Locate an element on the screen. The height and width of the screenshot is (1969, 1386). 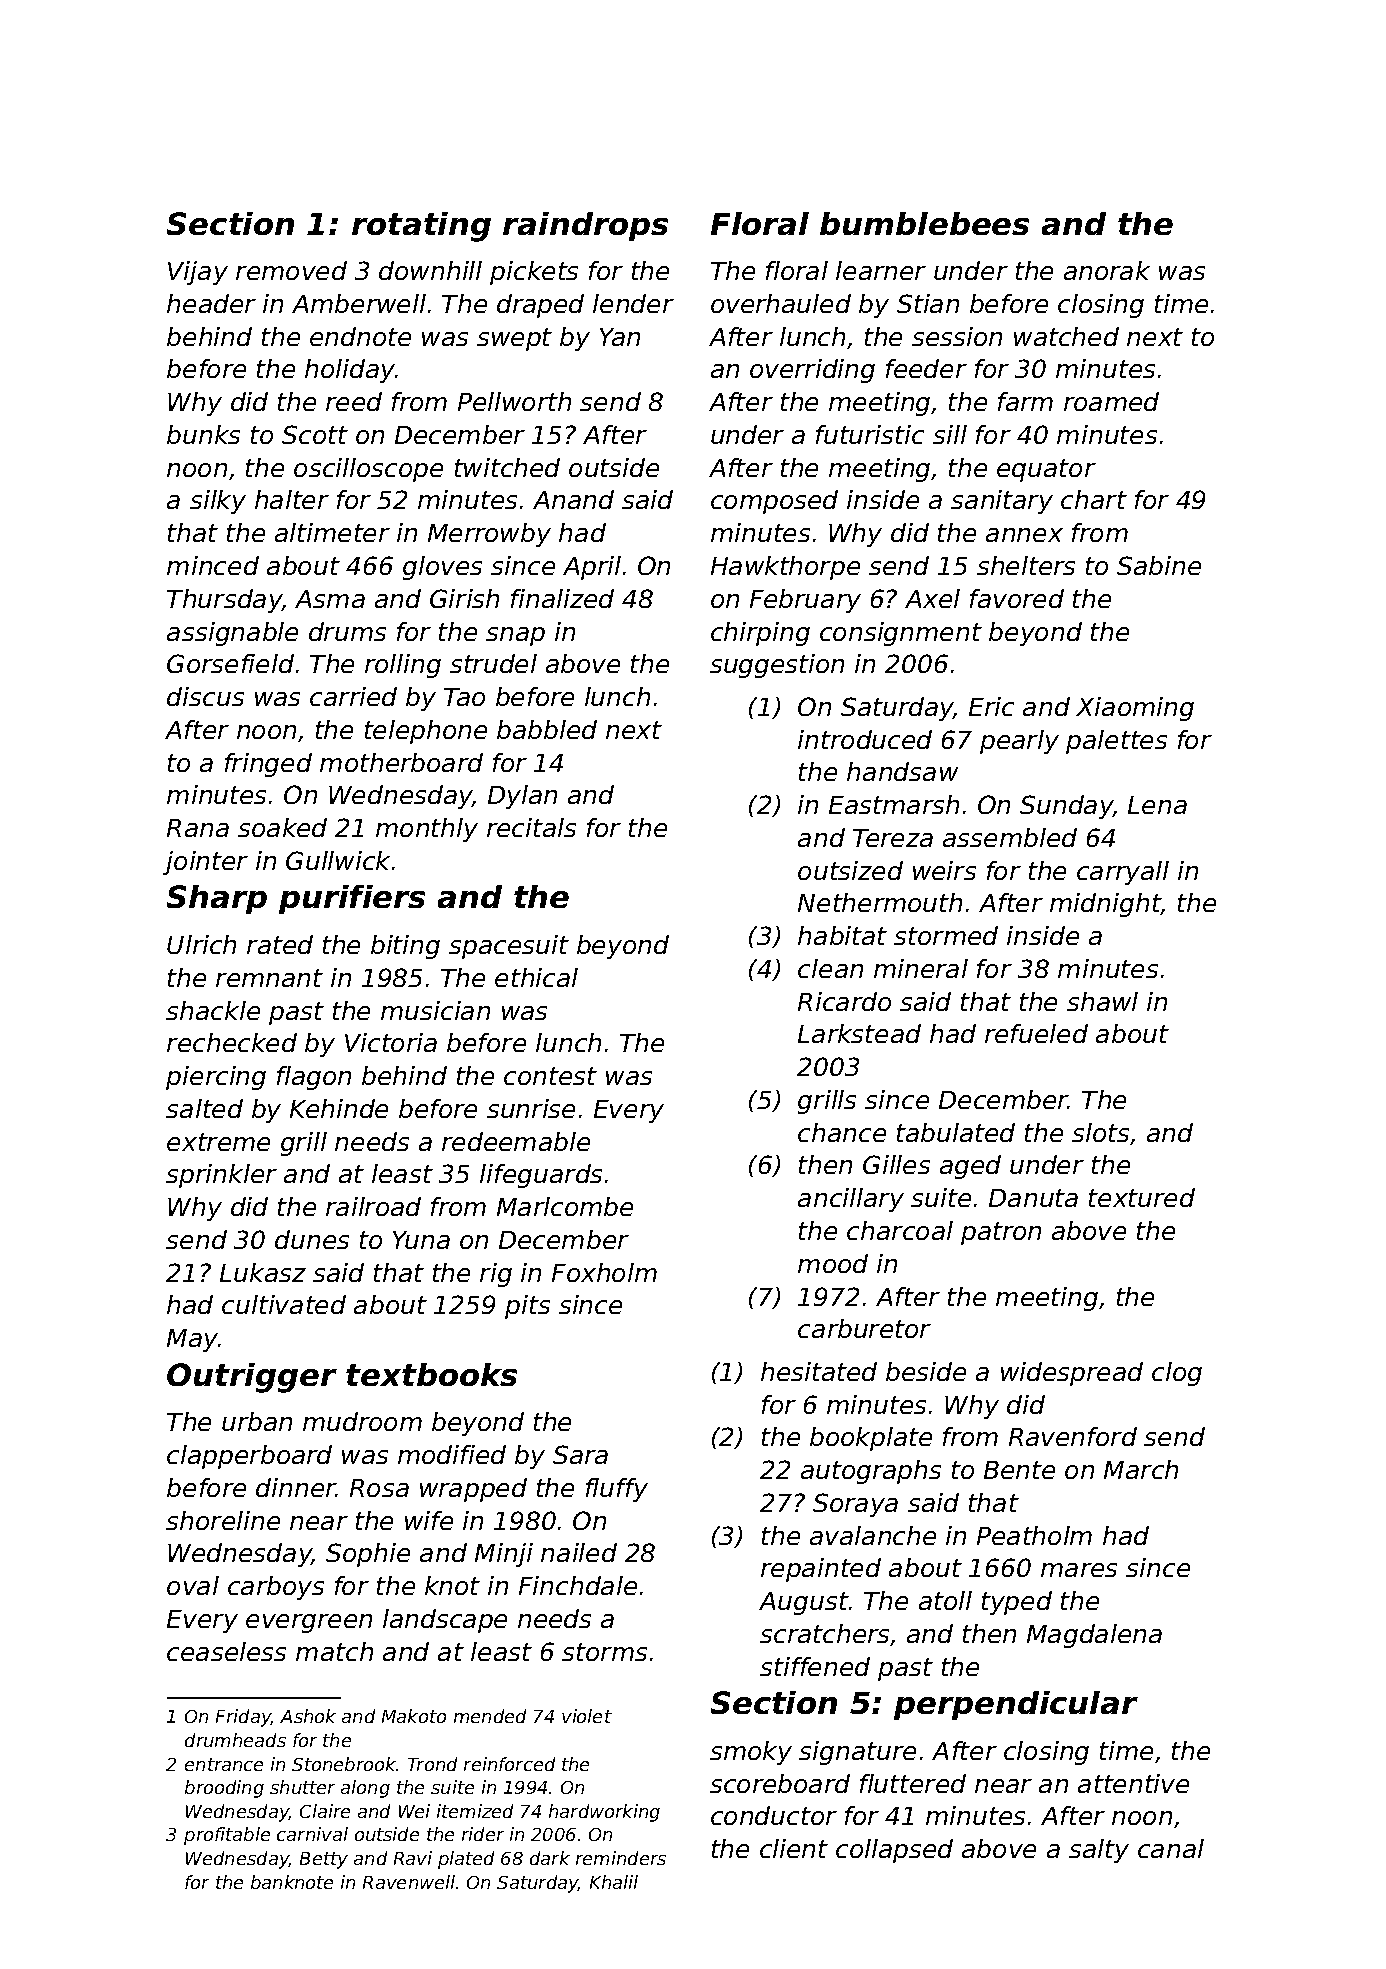
midnight is located at coordinates (1105, 905).
